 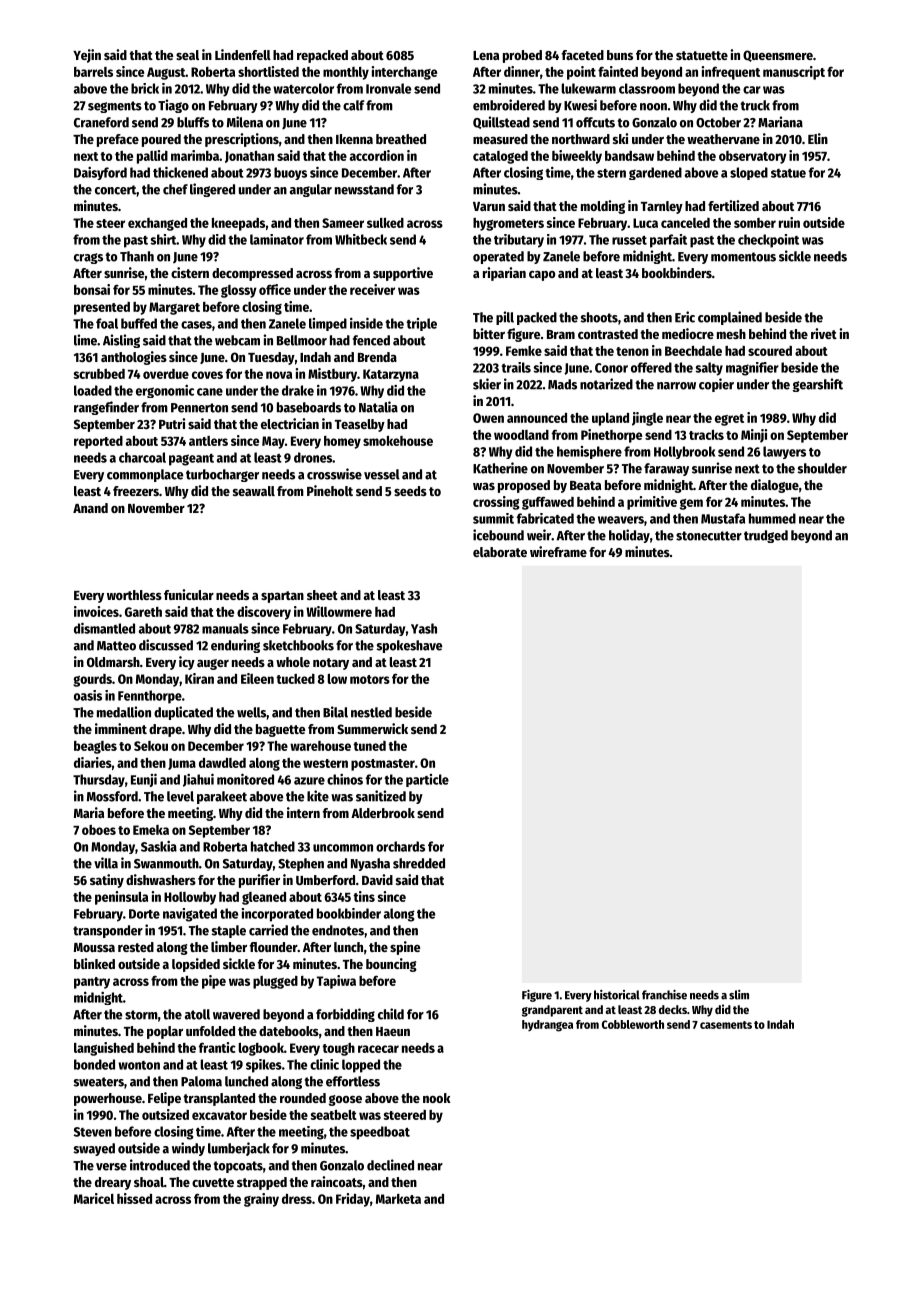 I want to click on trudged, so click(x=766, y=536).
